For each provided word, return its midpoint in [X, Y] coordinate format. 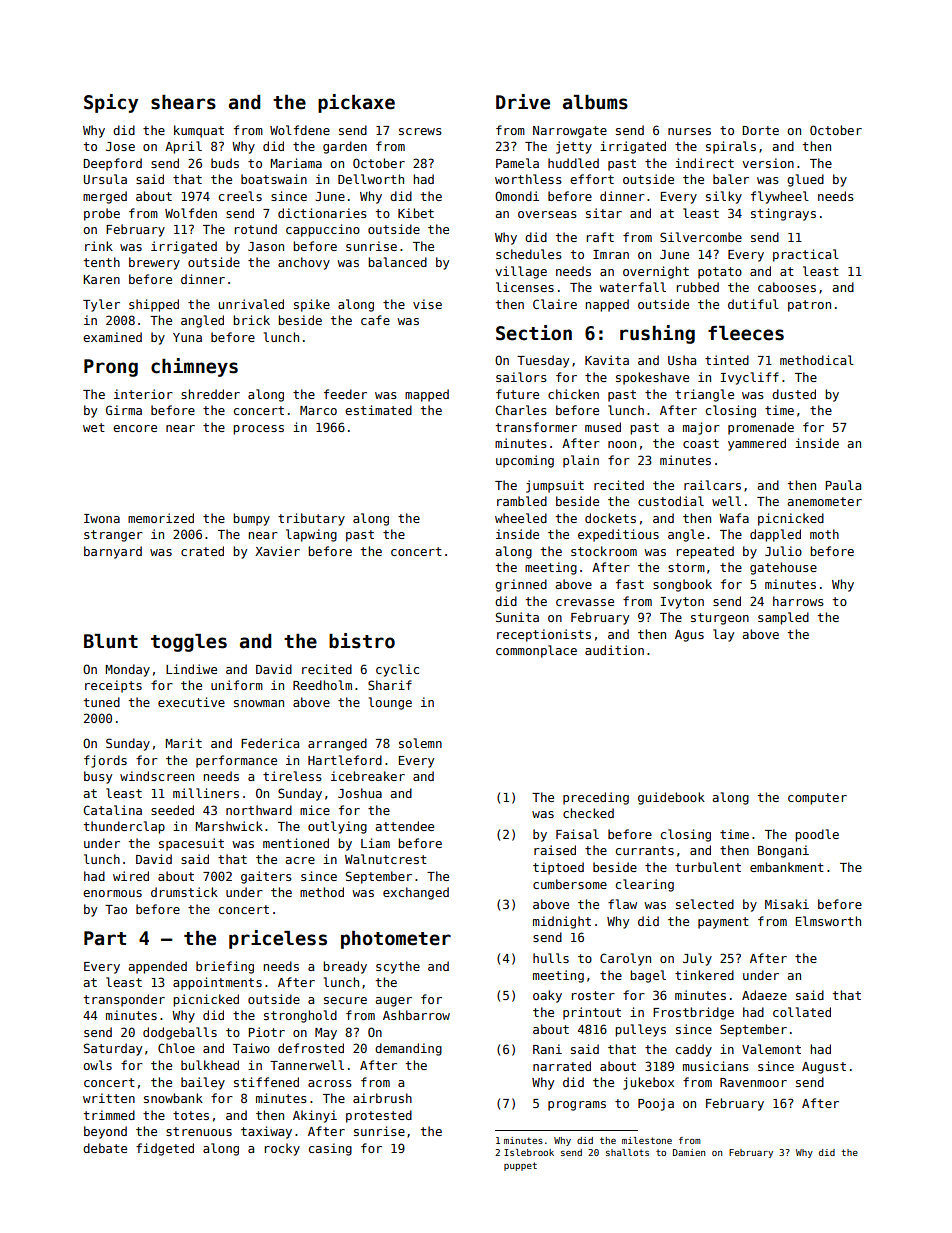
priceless [278, 939]
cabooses [787, 287]
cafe [375, 320]
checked [588, 813]
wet [94, 427]
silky [724, 197]
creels [240, 196]
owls [98, 1065]
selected [705, 904]
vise [427, 304]
